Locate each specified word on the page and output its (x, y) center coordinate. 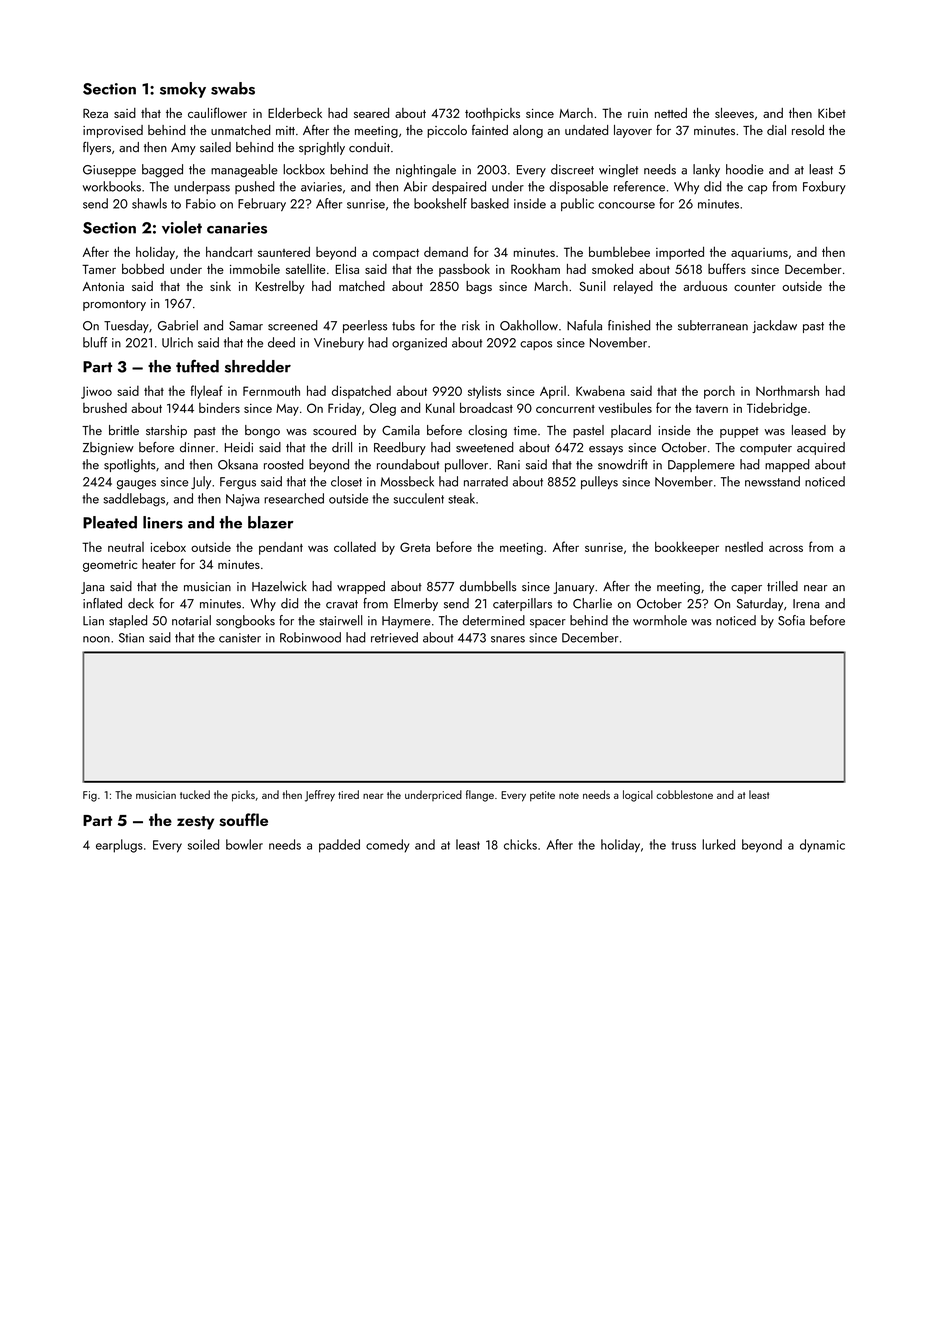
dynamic (822, 846)
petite (542, 796)
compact (396, 254)
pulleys (599, 482)
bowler (244, 844)
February (262, 204)
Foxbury (824, 187)
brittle (124, 430)
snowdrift (623, 464)
